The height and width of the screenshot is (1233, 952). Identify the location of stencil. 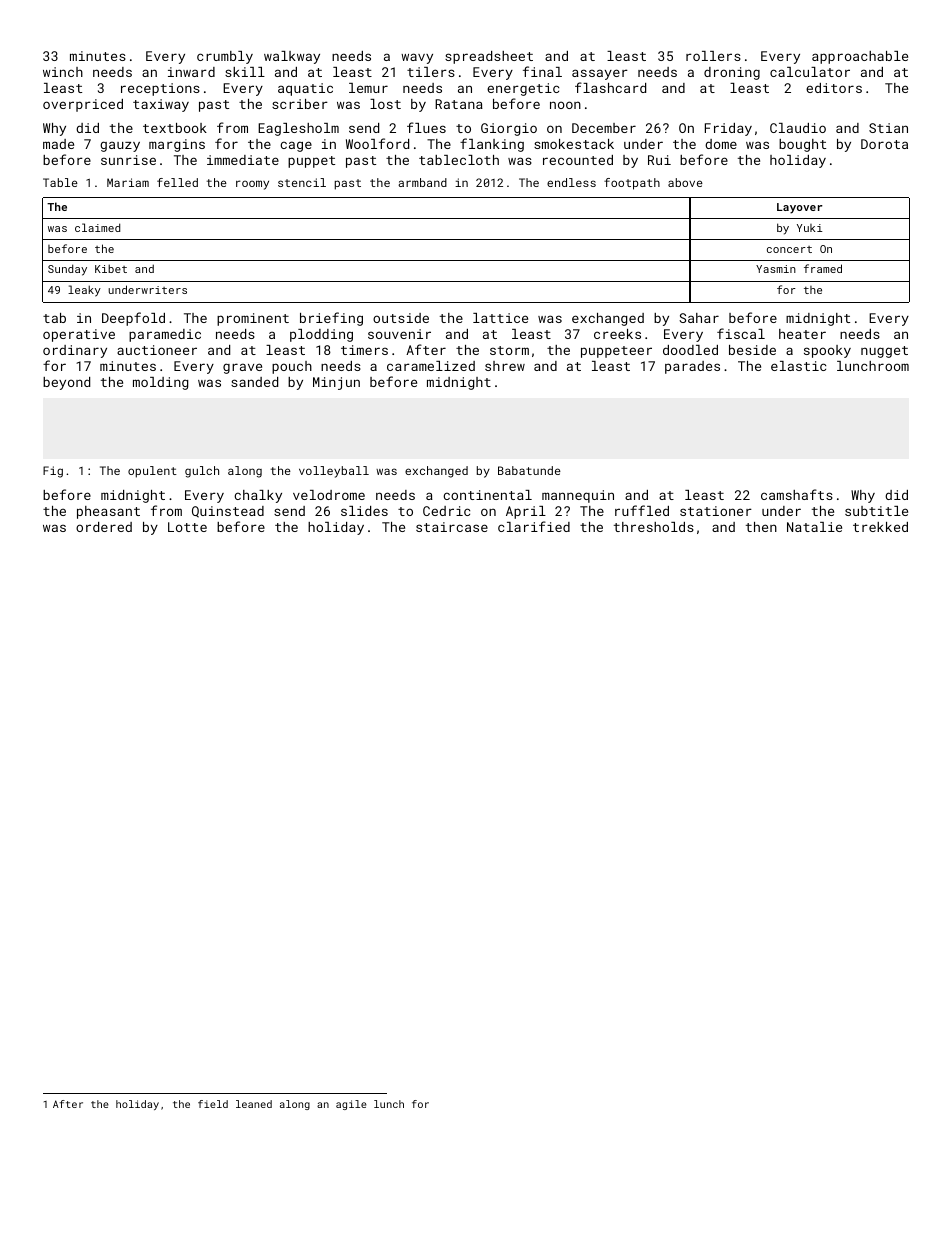
(302, 182).
